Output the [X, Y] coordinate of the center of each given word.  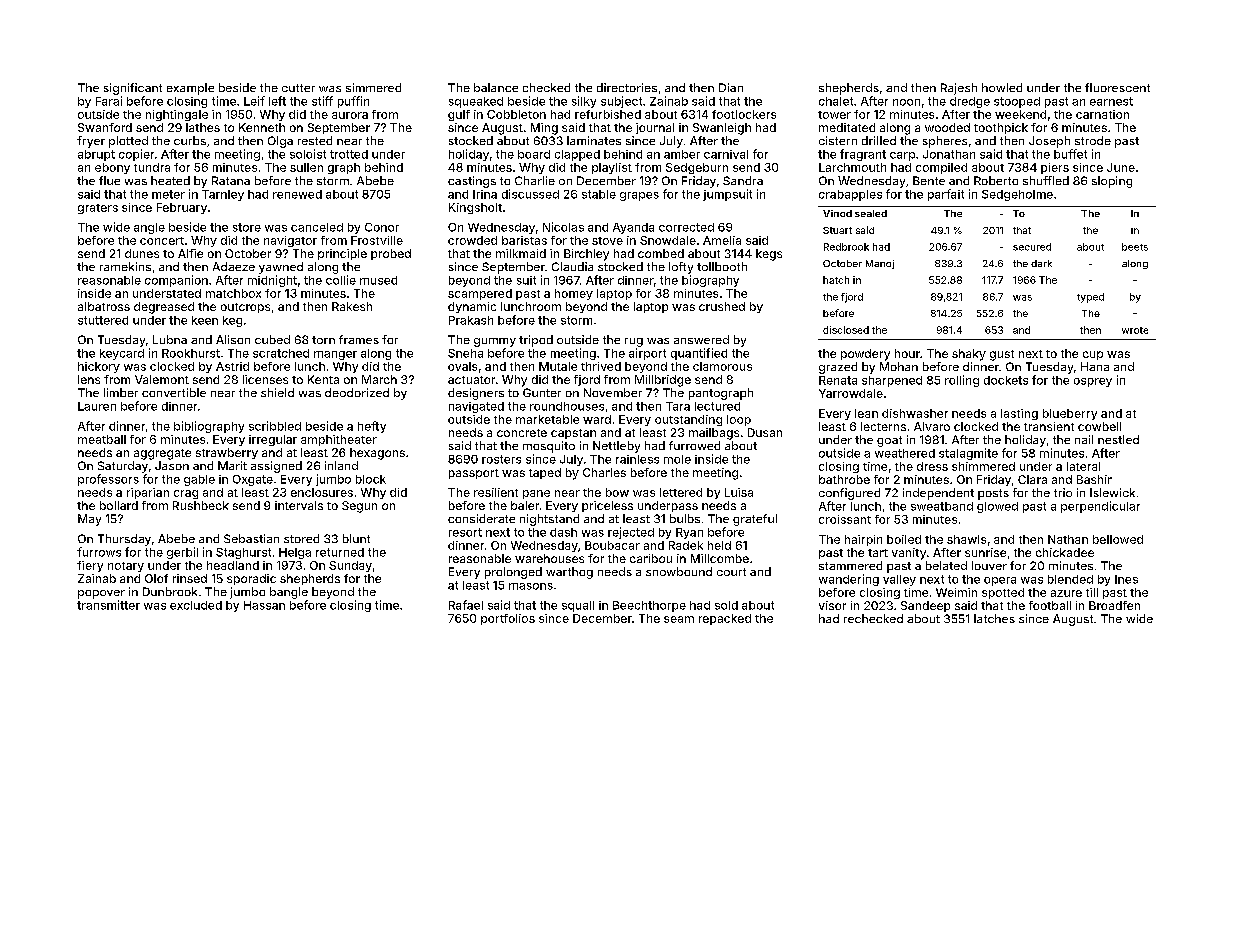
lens [89, 379]
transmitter [108, 605]
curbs [190, 140]
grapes [639, 196]
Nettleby [616, 447]
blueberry [1070, 414]
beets [1135, 247]
